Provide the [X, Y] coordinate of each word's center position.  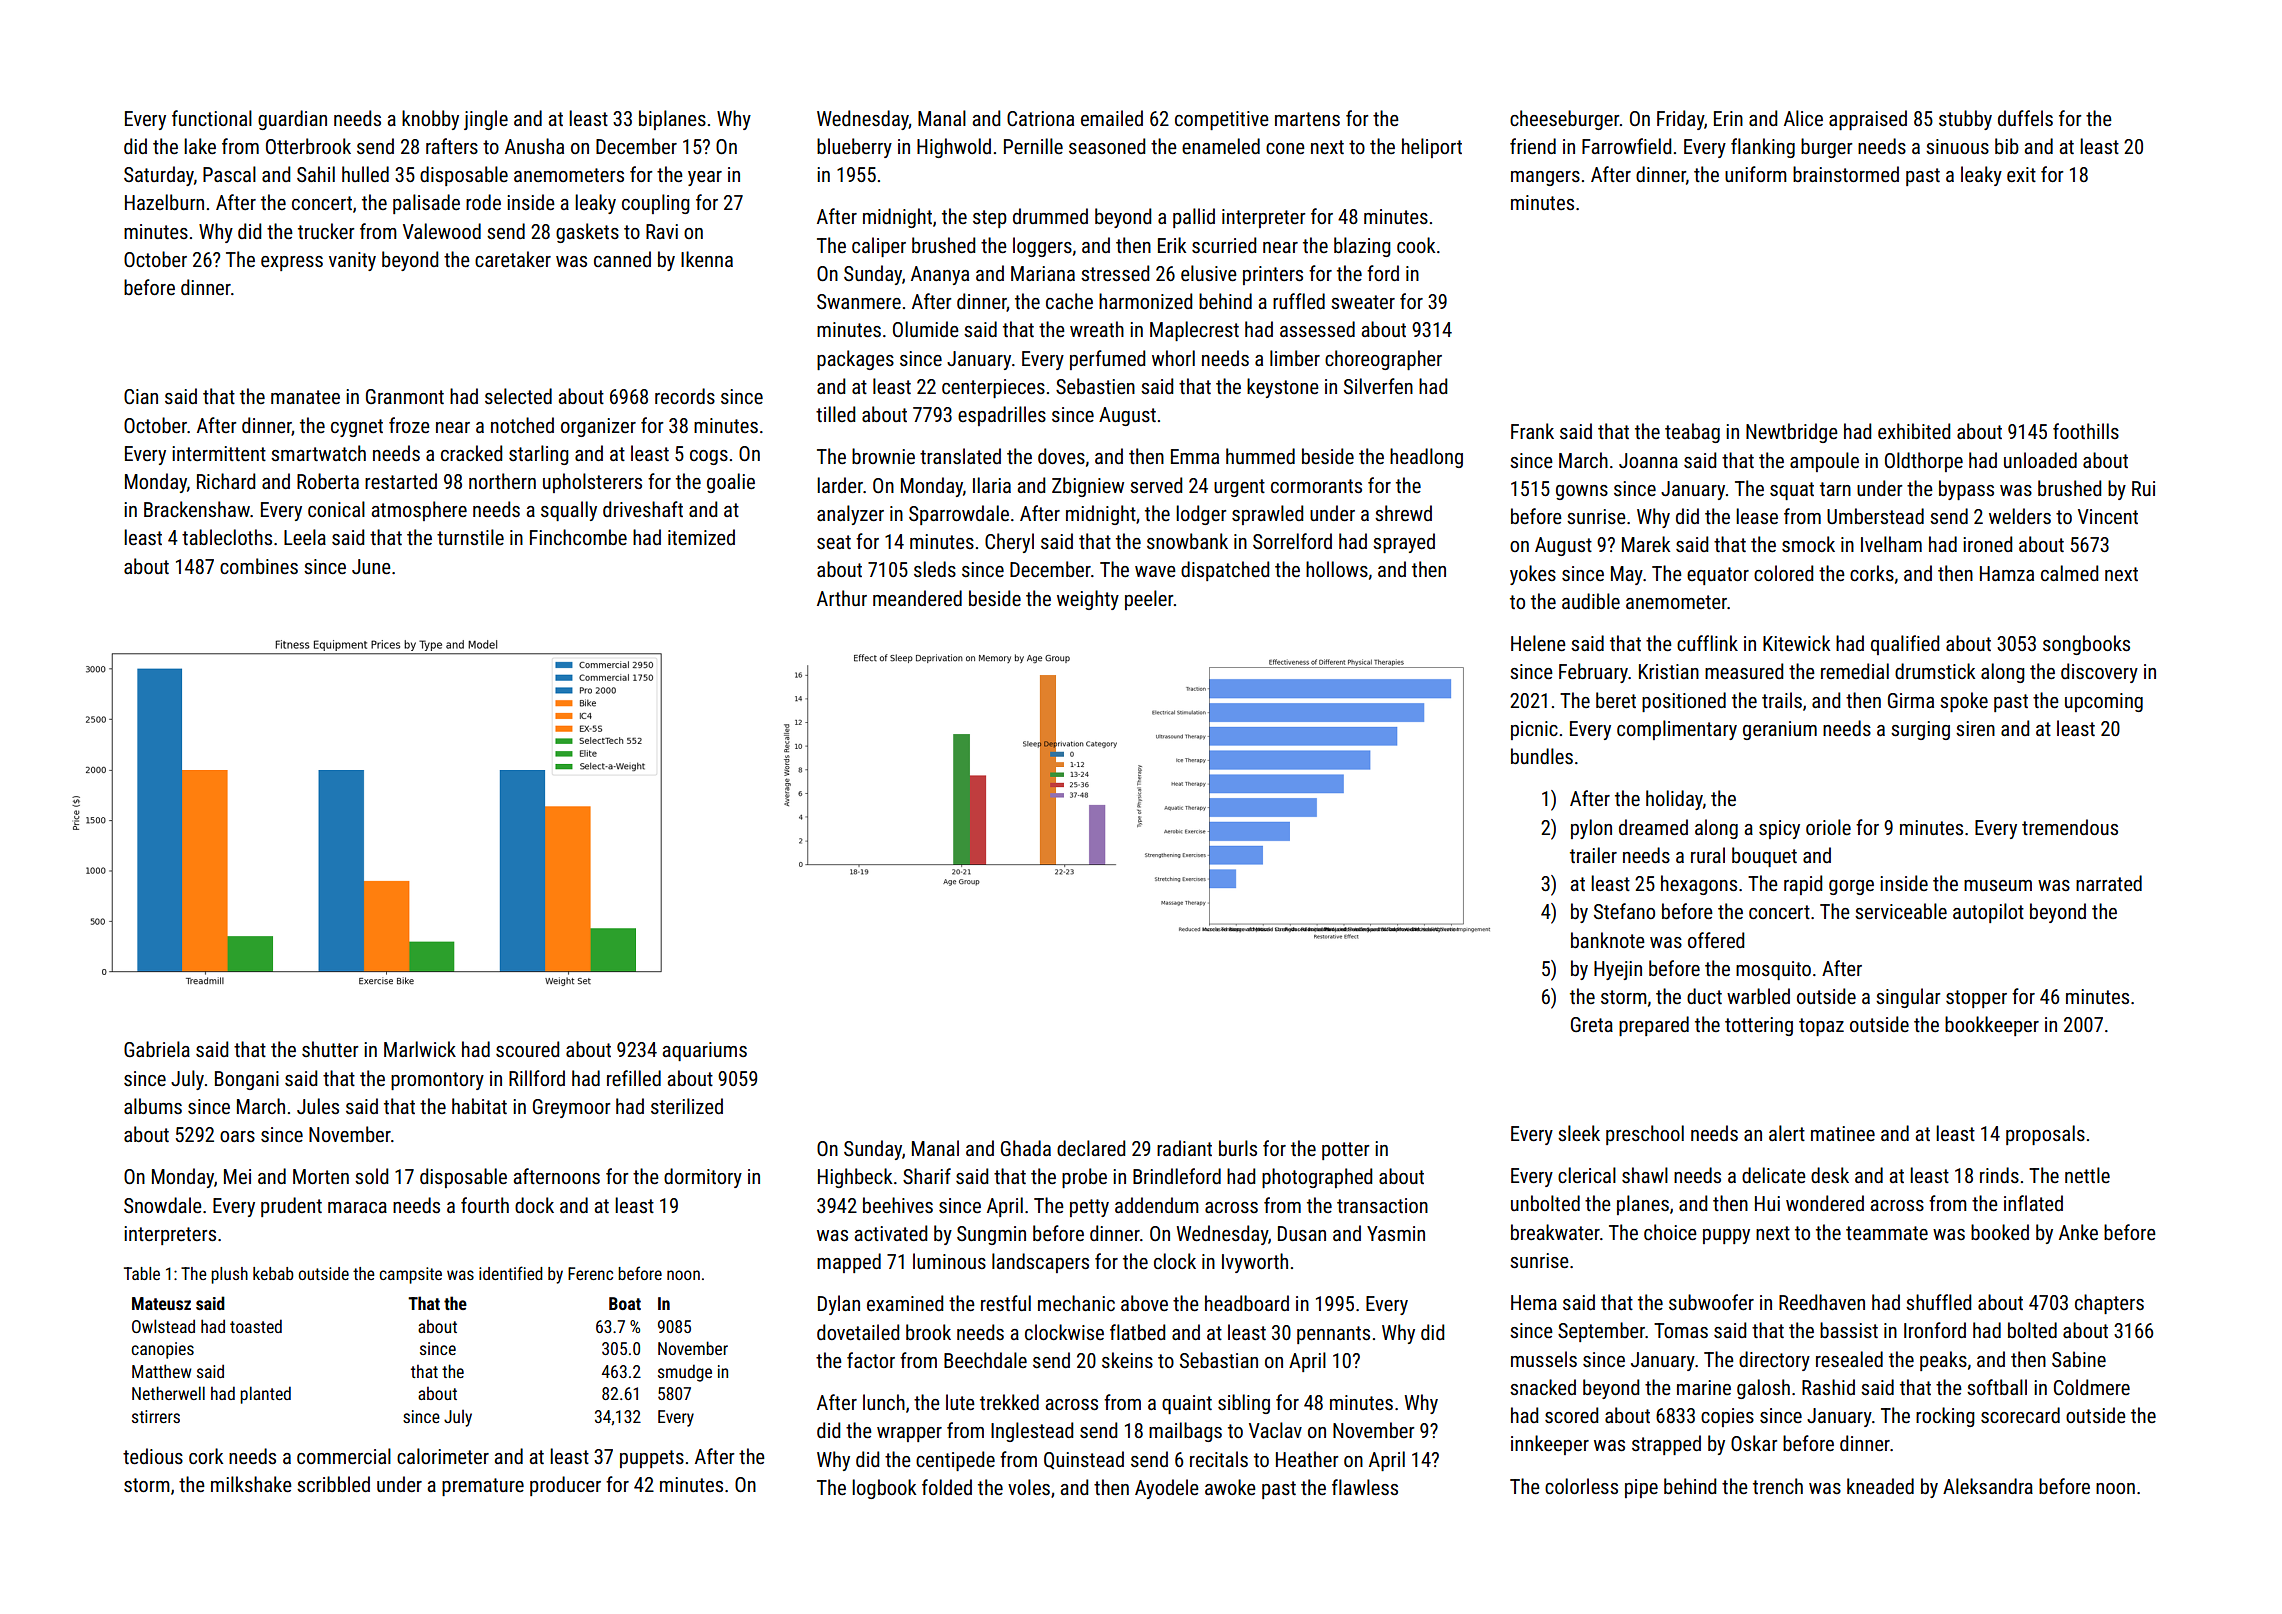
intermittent [219, 453]
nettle [2087, 1175]
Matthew [161, 1371]
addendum [1157, 1205]
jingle [486, 120]
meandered [917, 598]
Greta [1592, 1024]
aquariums [705, 1051]
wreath [1097, 329]
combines [259, 566]
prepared [1654, 1026]
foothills [2086, 431]
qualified [1905, 645]
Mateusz [161, 1303]
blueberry [854, 148]
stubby [1965, 120]
